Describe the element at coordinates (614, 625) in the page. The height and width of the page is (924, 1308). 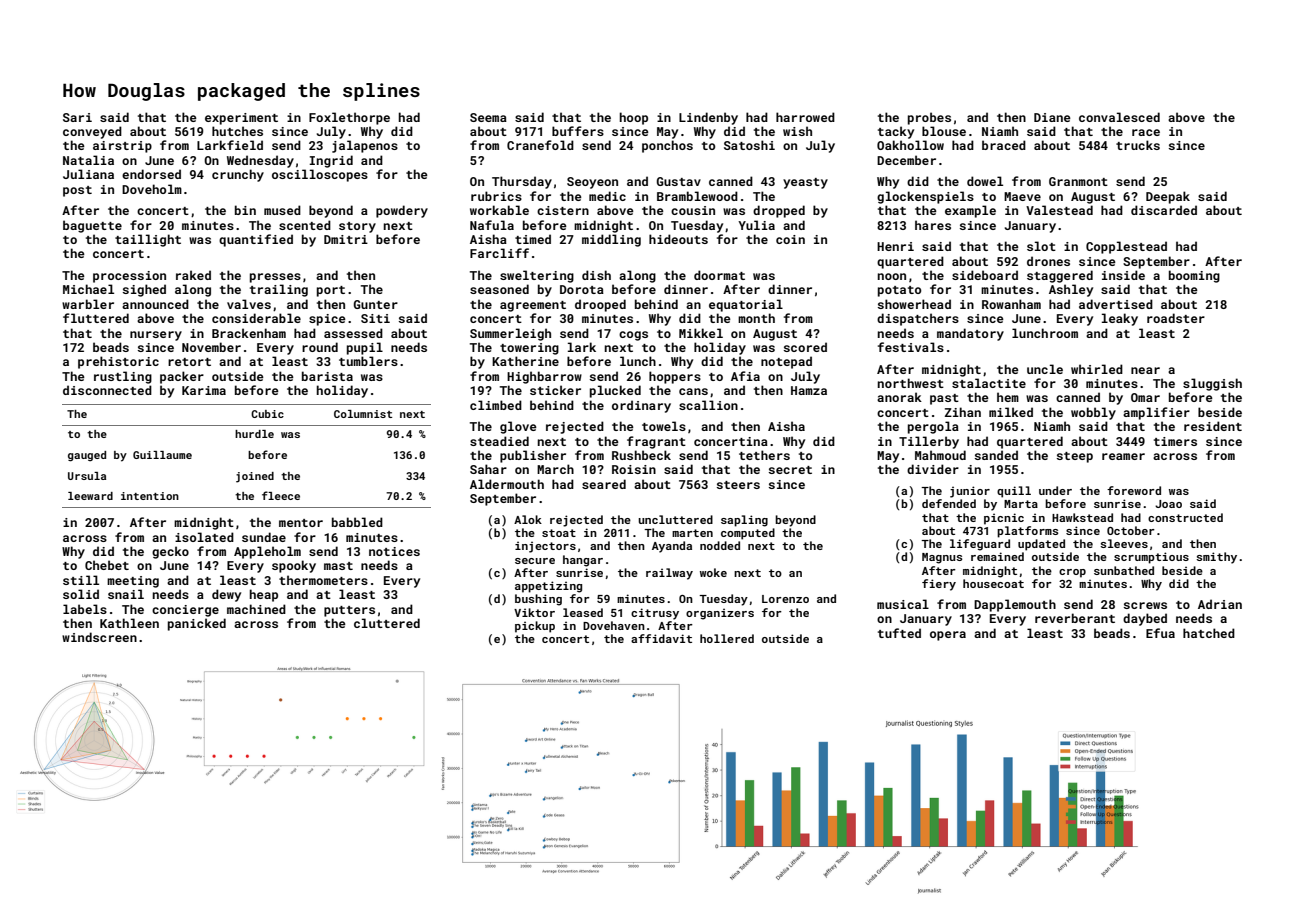
I see `Dovehaven` at that location.
